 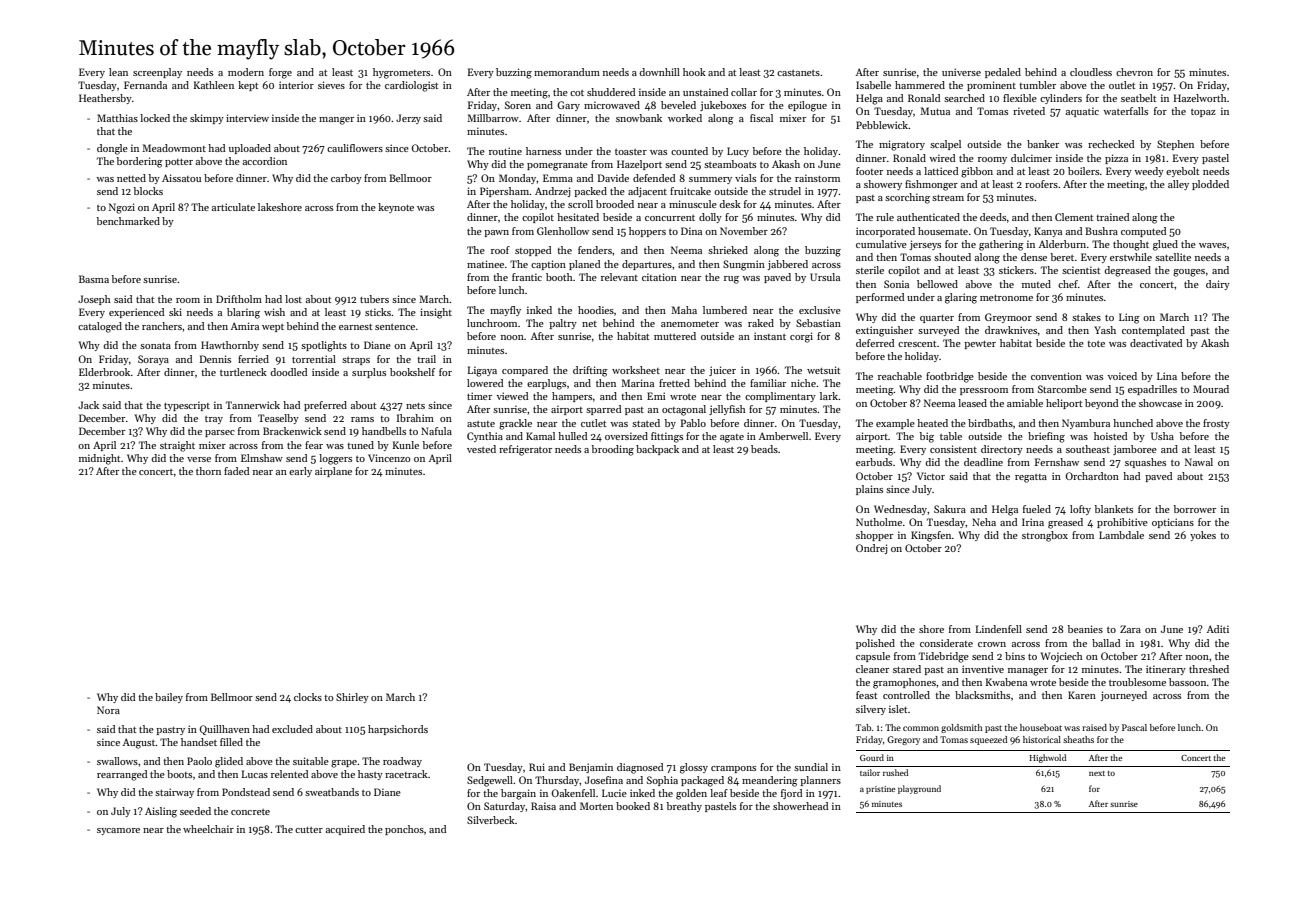 What do you see at coordinates (1086, 424) in the screenshot?
I see `Nyambura` at bounding box center [1086, 424].
